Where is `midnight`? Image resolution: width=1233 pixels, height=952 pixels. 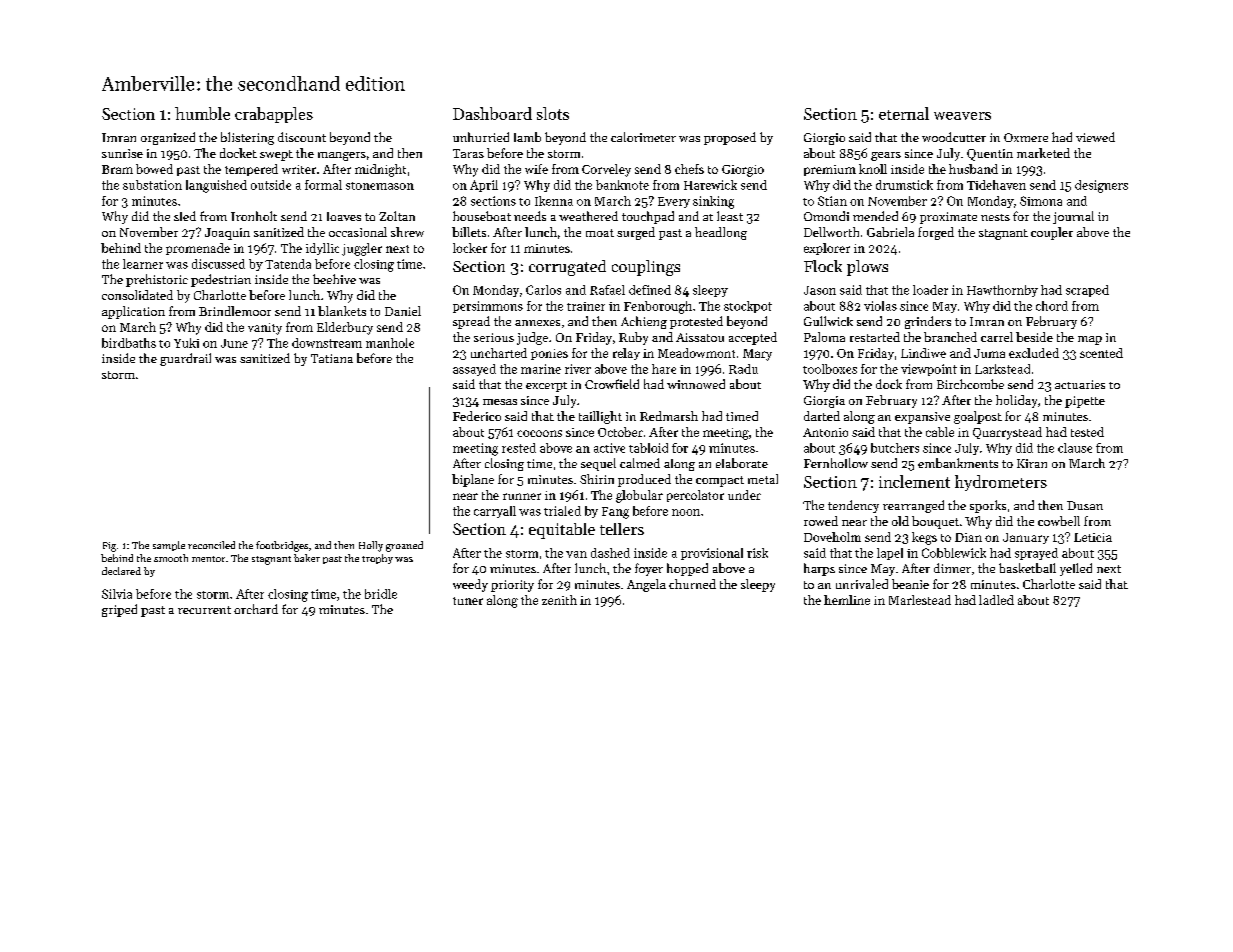
midnight is located at coordinates (380, 170).
